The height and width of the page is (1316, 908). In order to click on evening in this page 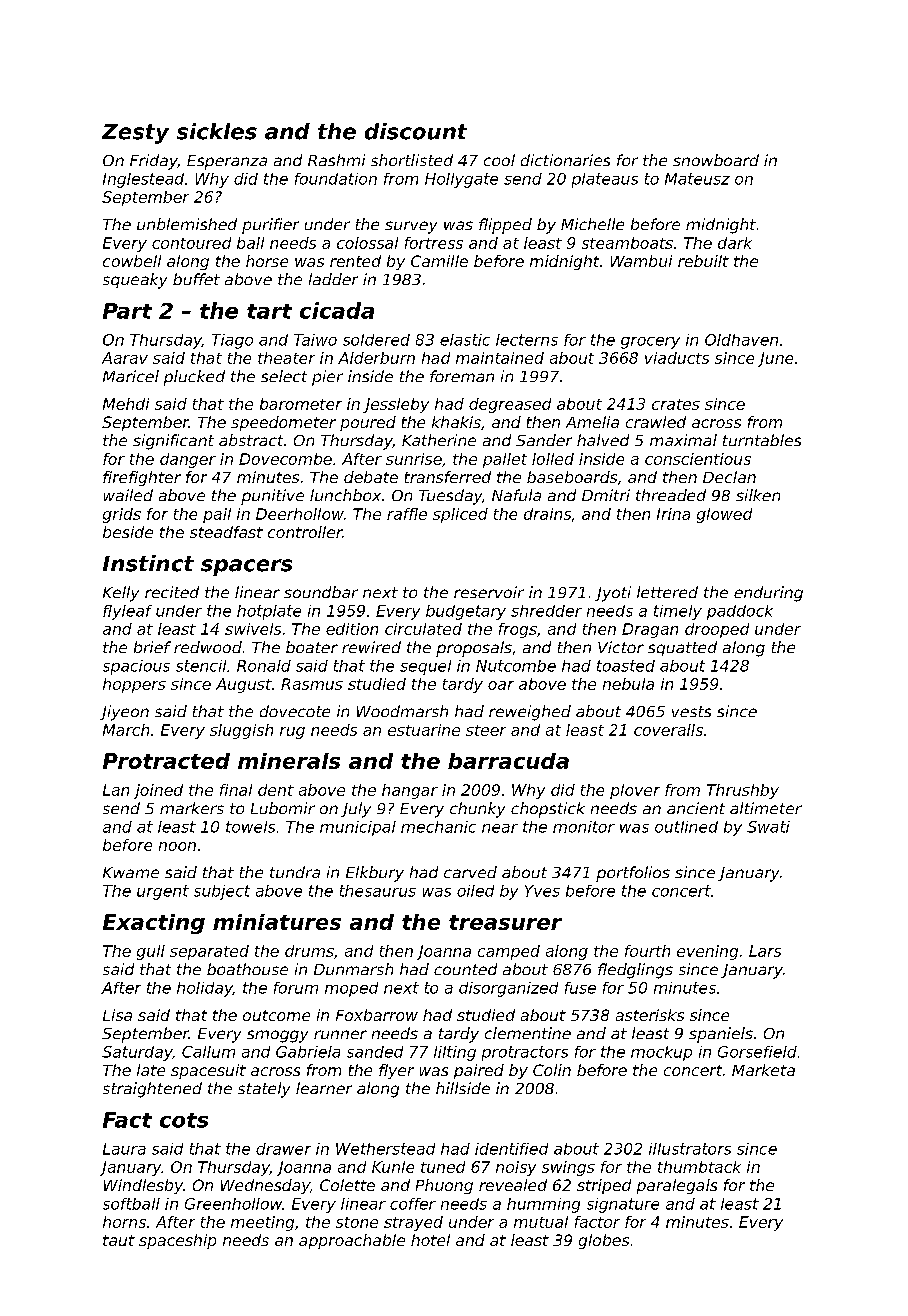, I will do `click(707, 952)`.
